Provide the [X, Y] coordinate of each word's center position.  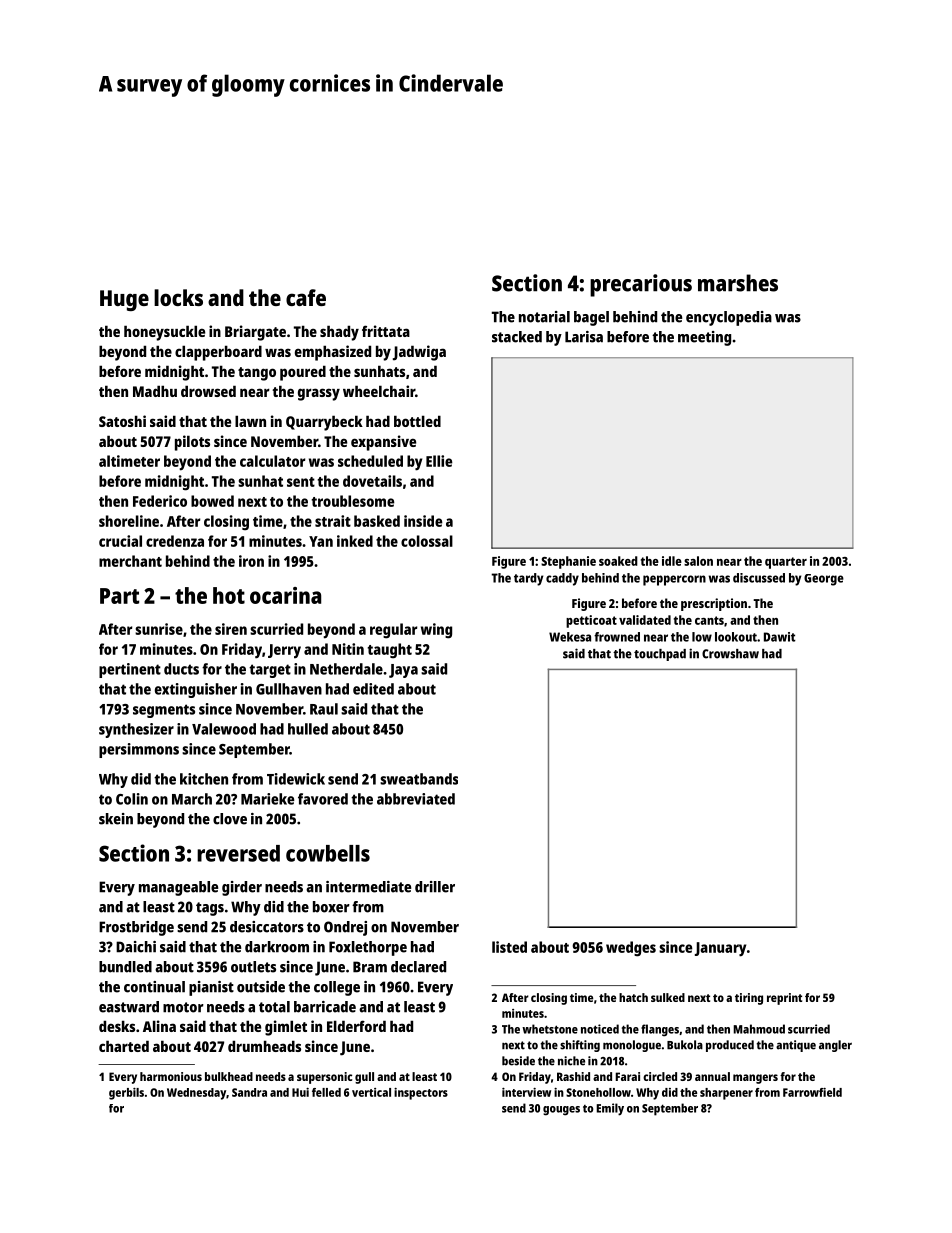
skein [116, 819]
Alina [159, 1026]
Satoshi [122, 421]
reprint [784, 999]
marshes [738, 283]
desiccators [267, 927]
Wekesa [570, 637]
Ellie [439, 461]
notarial [544, 317]
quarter [786, 563]
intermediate [368, 887]
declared [418, 967]
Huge [124, 300]
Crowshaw [730, 654]
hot [229, 595]
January [720, 949]
